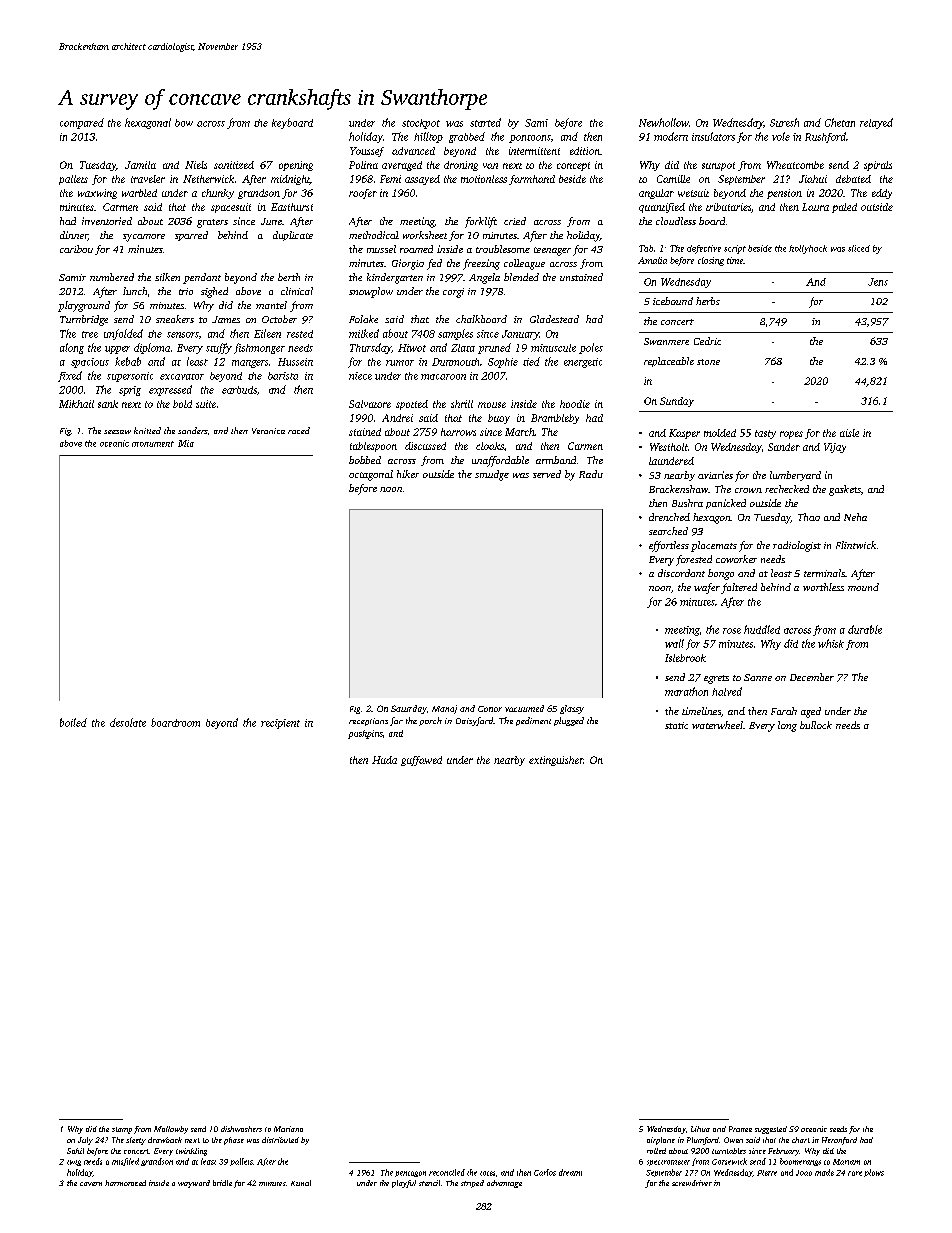 Image resolution: width=952 pixels, height=1233 pixels. What do you see at coordinates (878, 166) in the screenshot?
I see `spirals` at bounding box center [878, 166].
